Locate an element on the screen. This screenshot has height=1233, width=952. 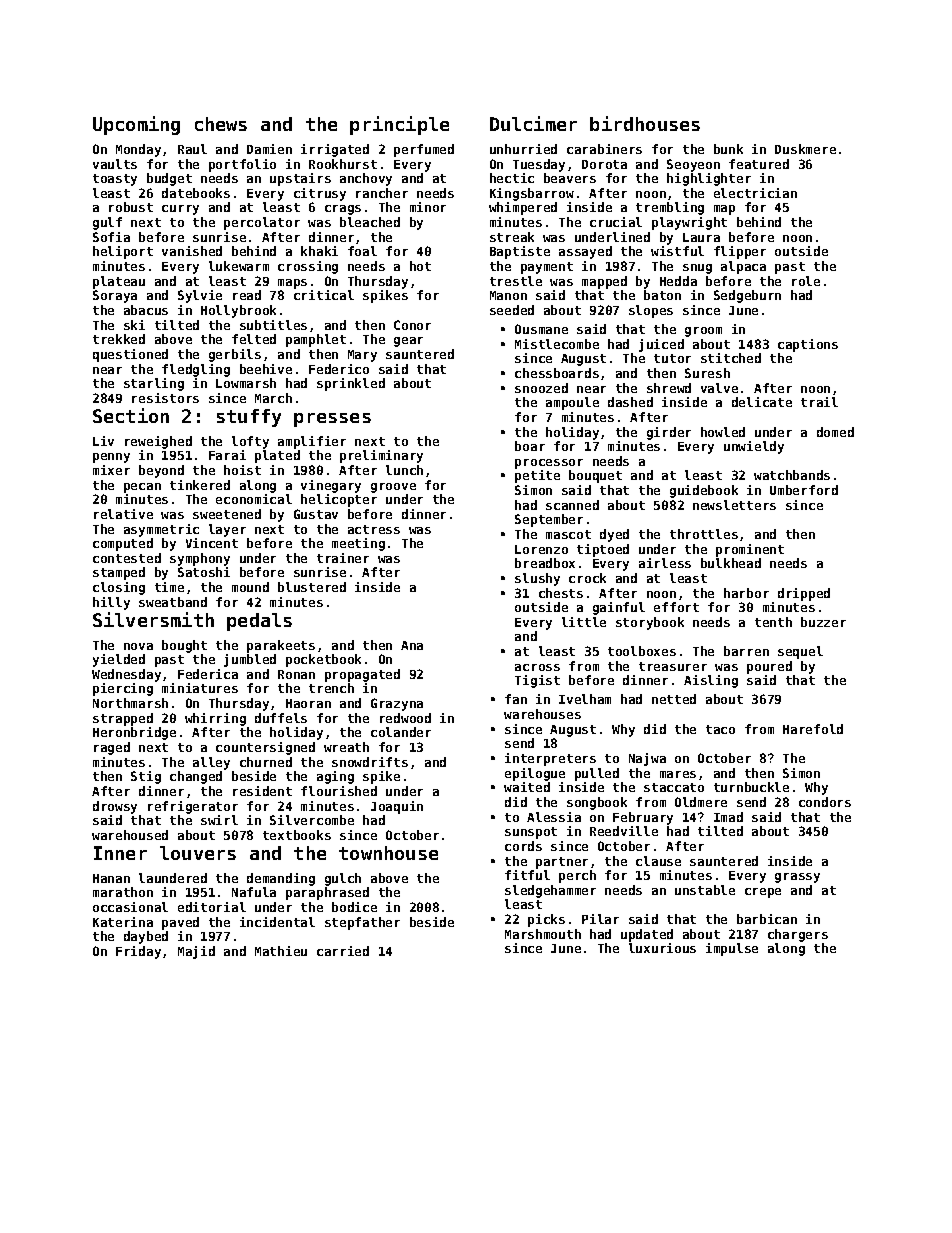
beavers is located at coordinates (570, 178).
